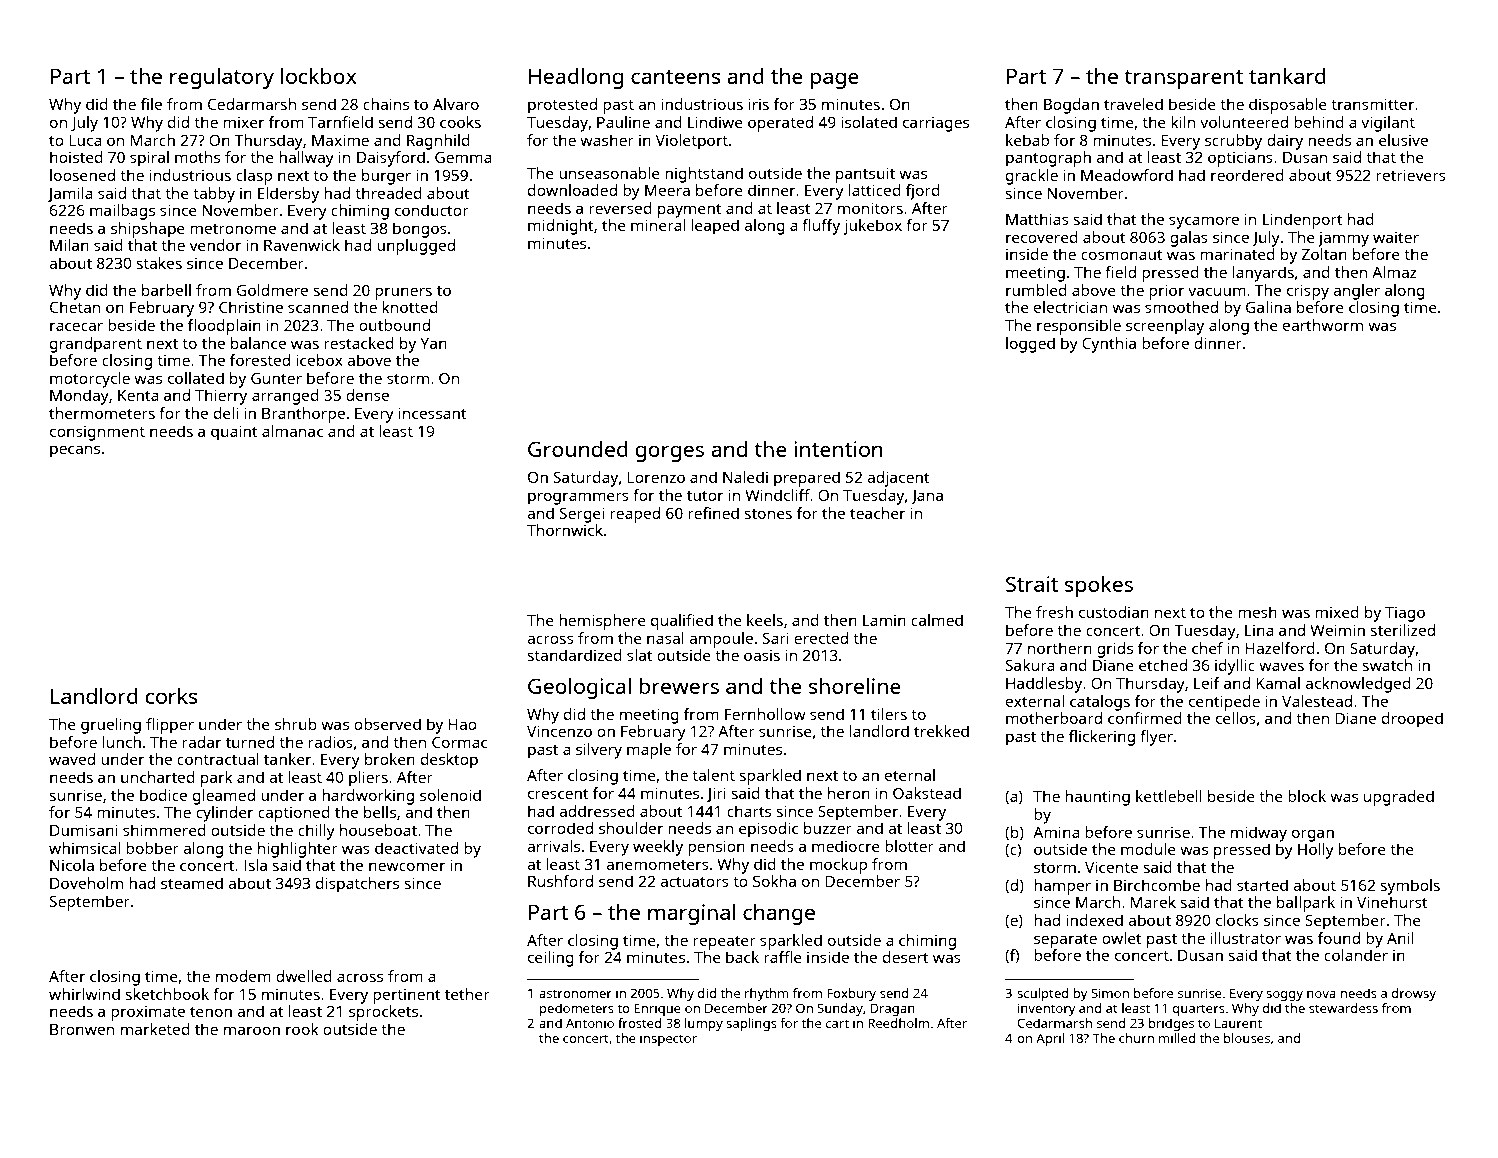  What do you see at coordinates (319, 75) in the image?
I see `lockbox` at bounding box center [319, 75].
